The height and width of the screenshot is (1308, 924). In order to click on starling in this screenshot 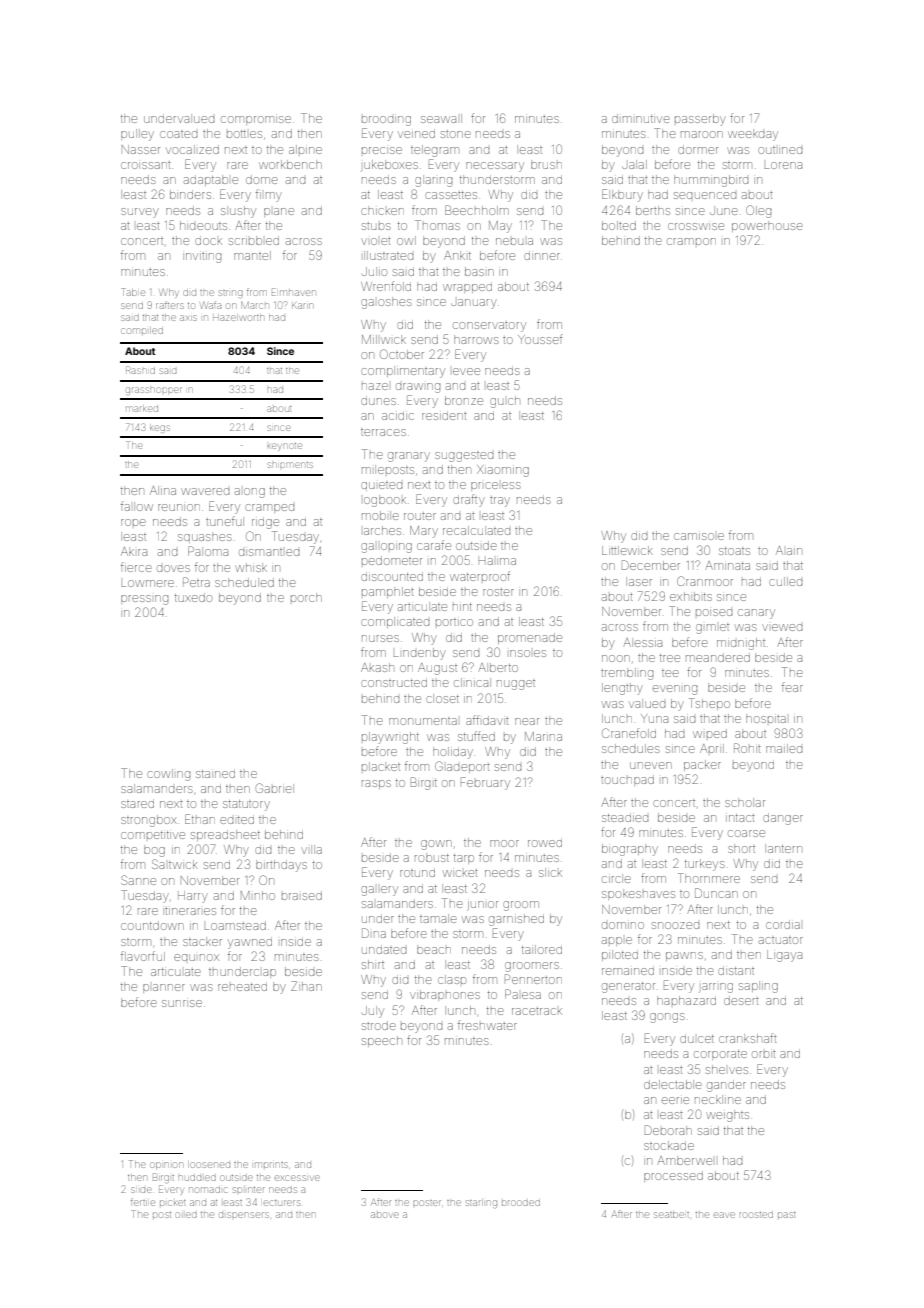, I will do `click(481, 1203)`.
